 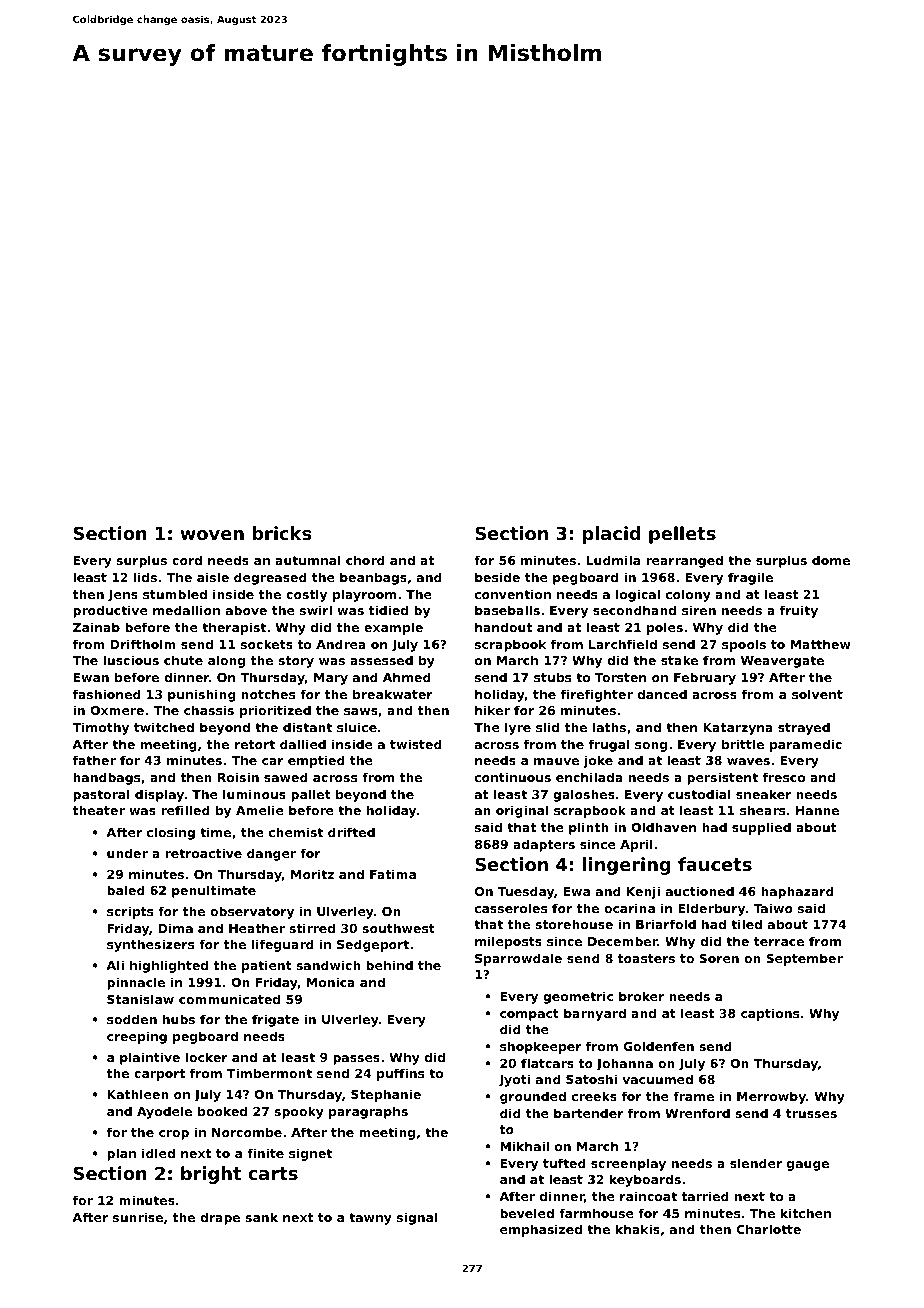 What do you see at coordinates (393, 874) in the image?
I see `Fatima` at bounding box center [393, 874].
